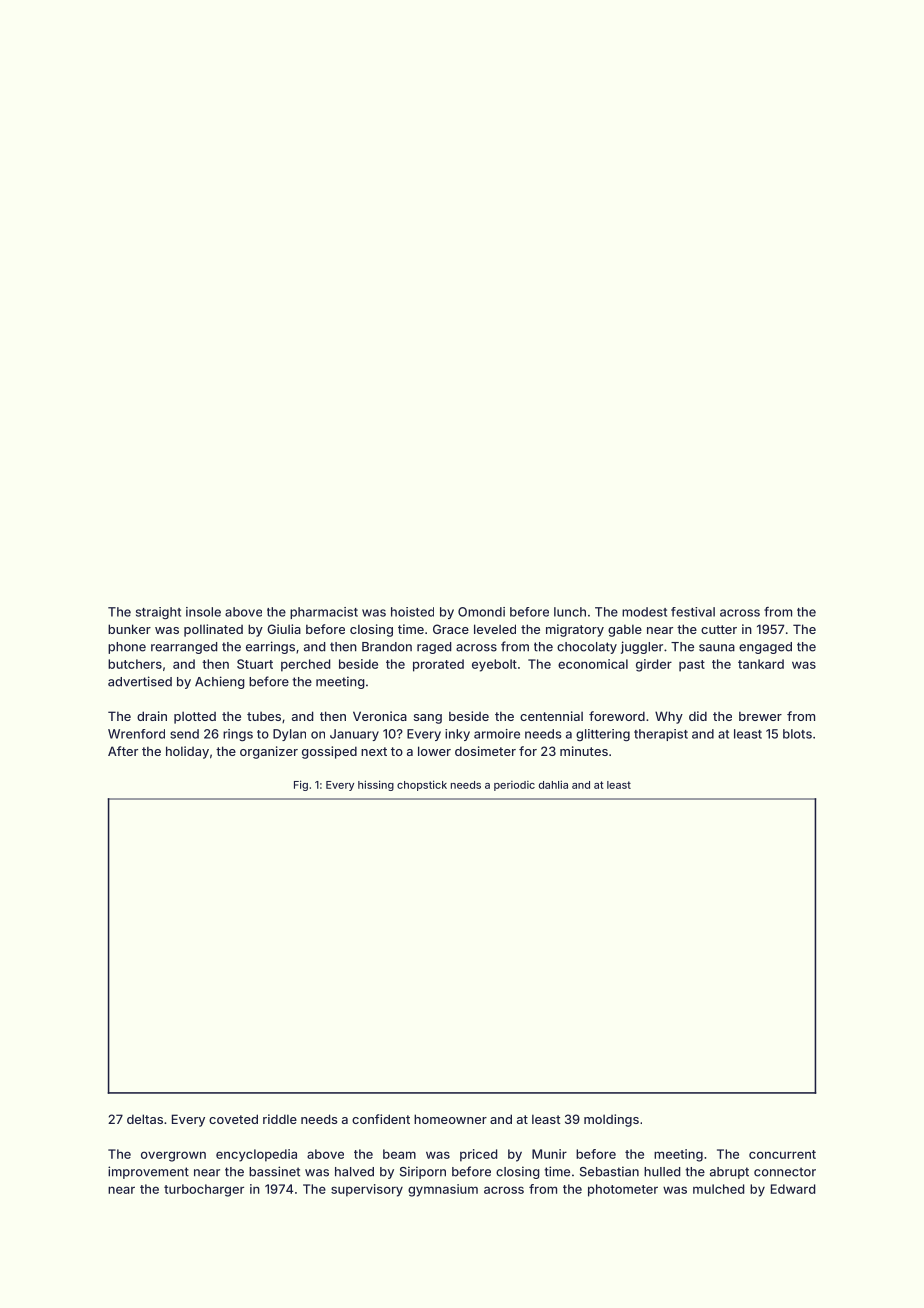 Image resolution: width=924 pixels, height=1308 pixels. Describe the element at coordinates (765, 648) in the document. I see `engaged` at that location.
